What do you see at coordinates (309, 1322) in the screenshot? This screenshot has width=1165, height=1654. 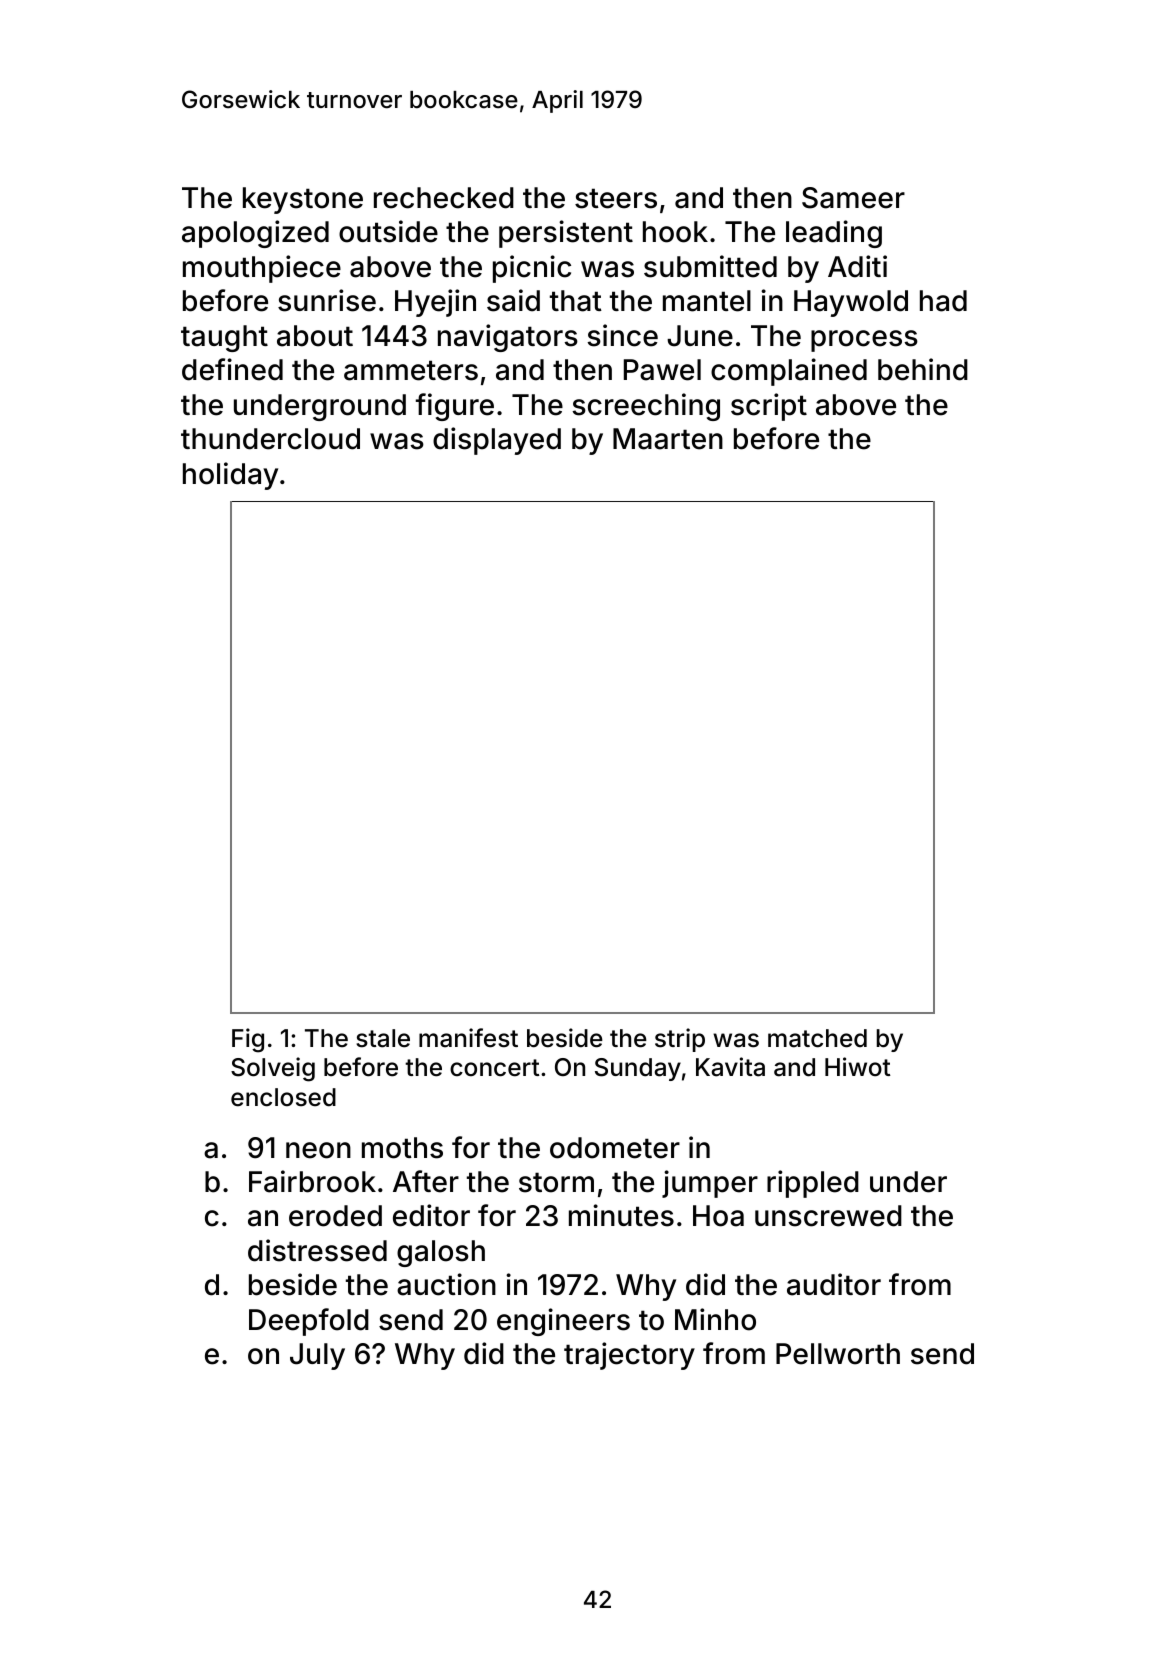 I see `Deepfold` at bounding box center [309, 1322].
